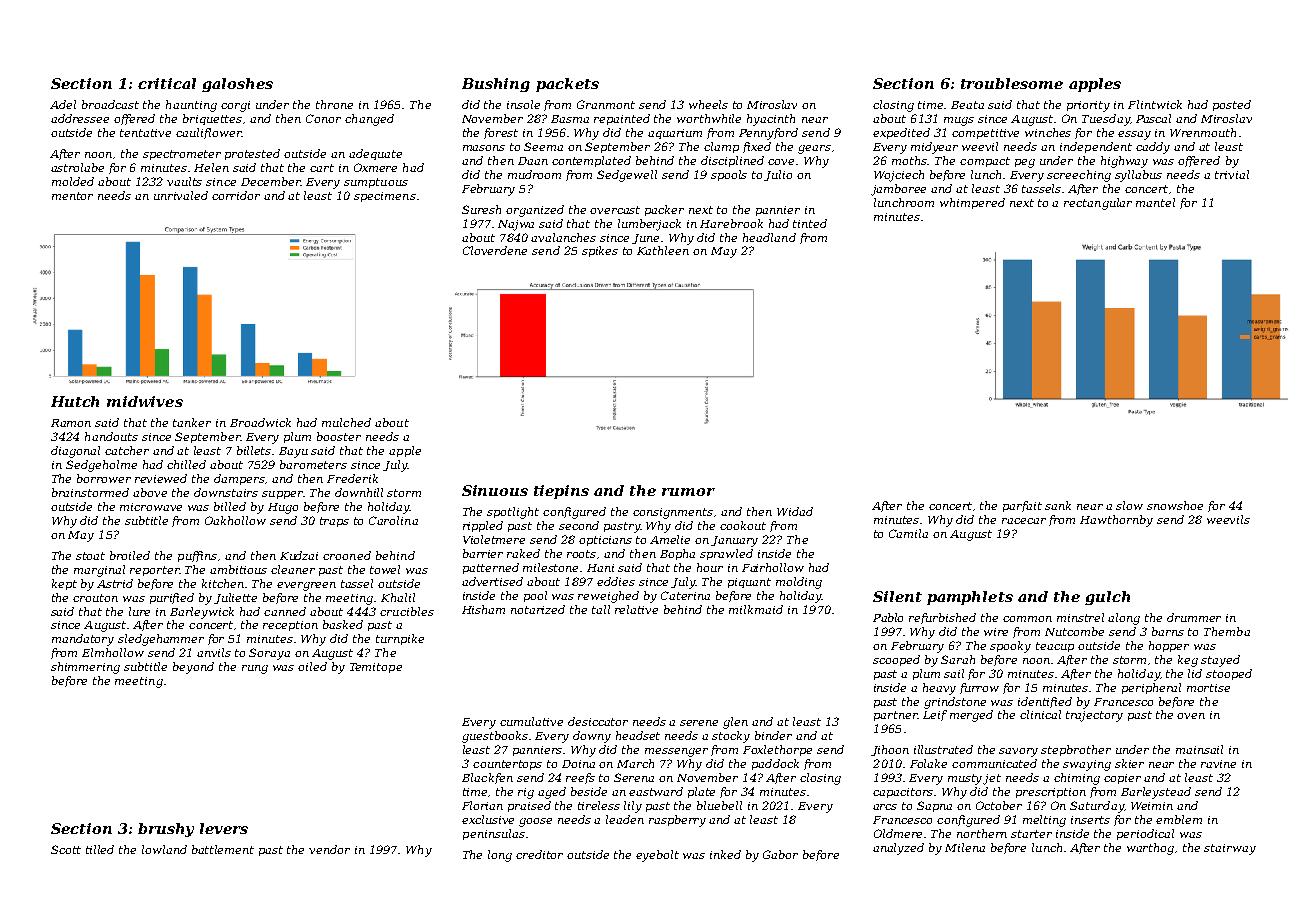 Image resolution: width=1308 pixels, height=924 pixels. I want to click on Hisham, so click(483, 609).
